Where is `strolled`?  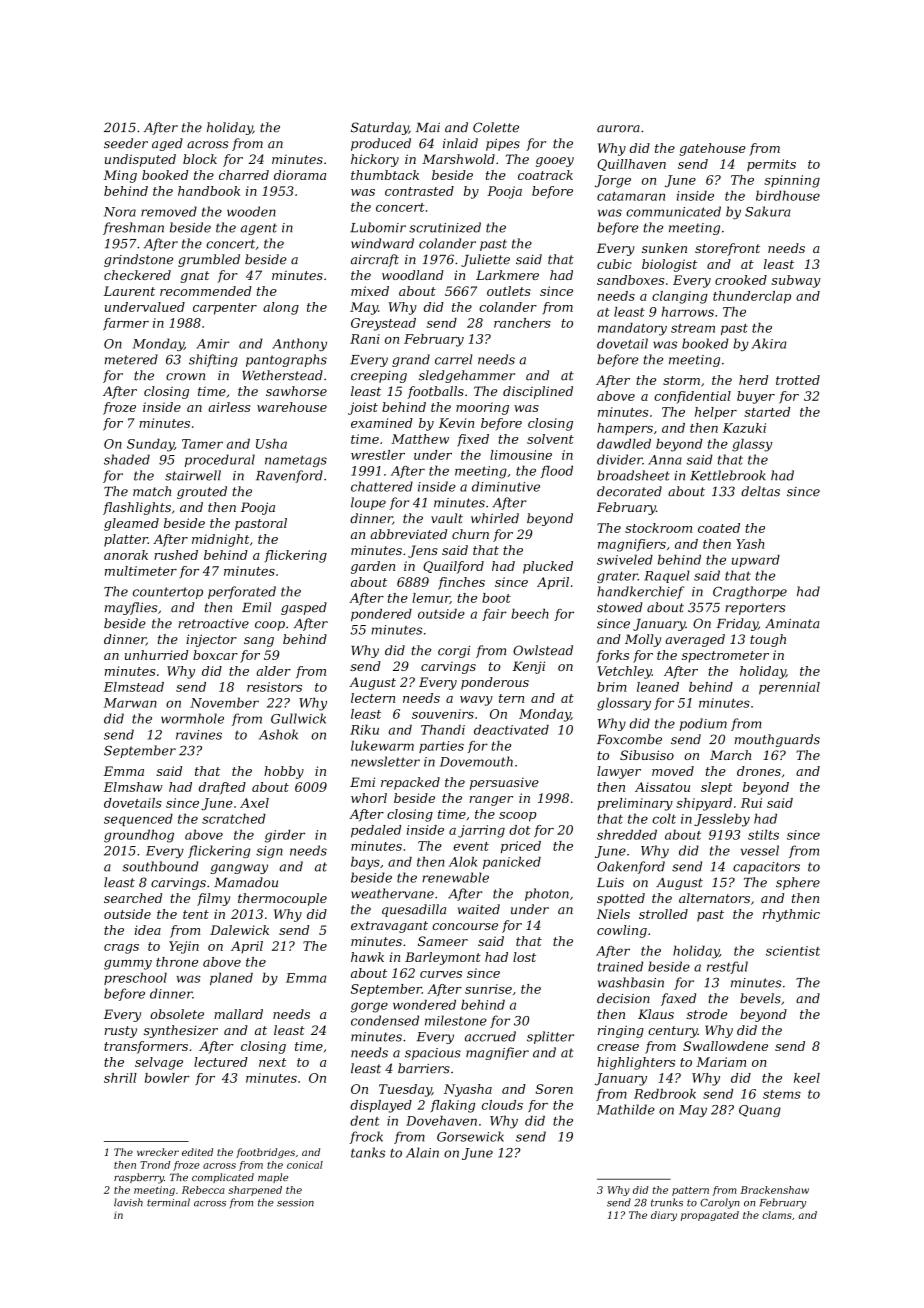 strolled is located at coordinates (663, 914).
